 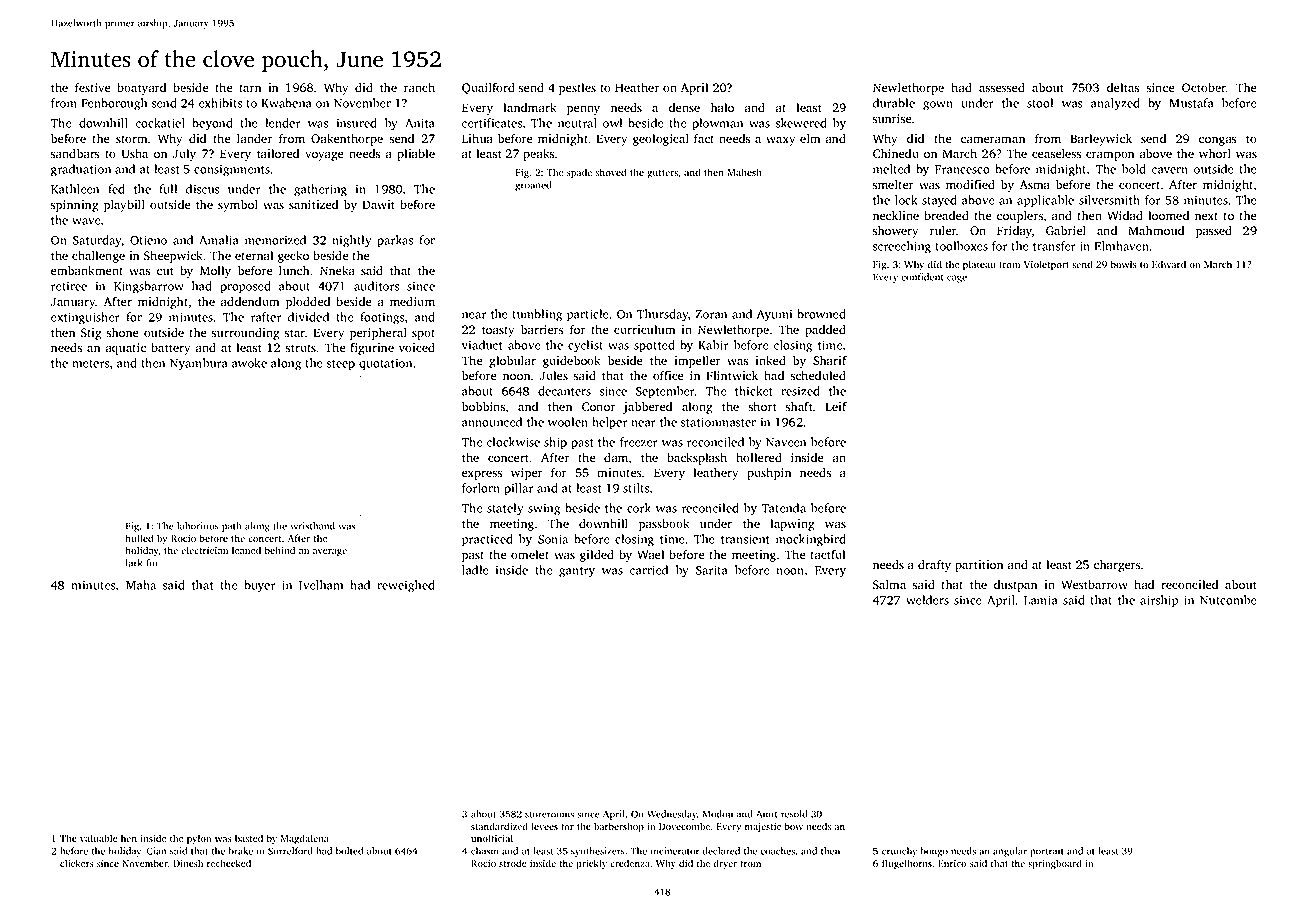 I want to click on fact, so click(x=704, y=138).
